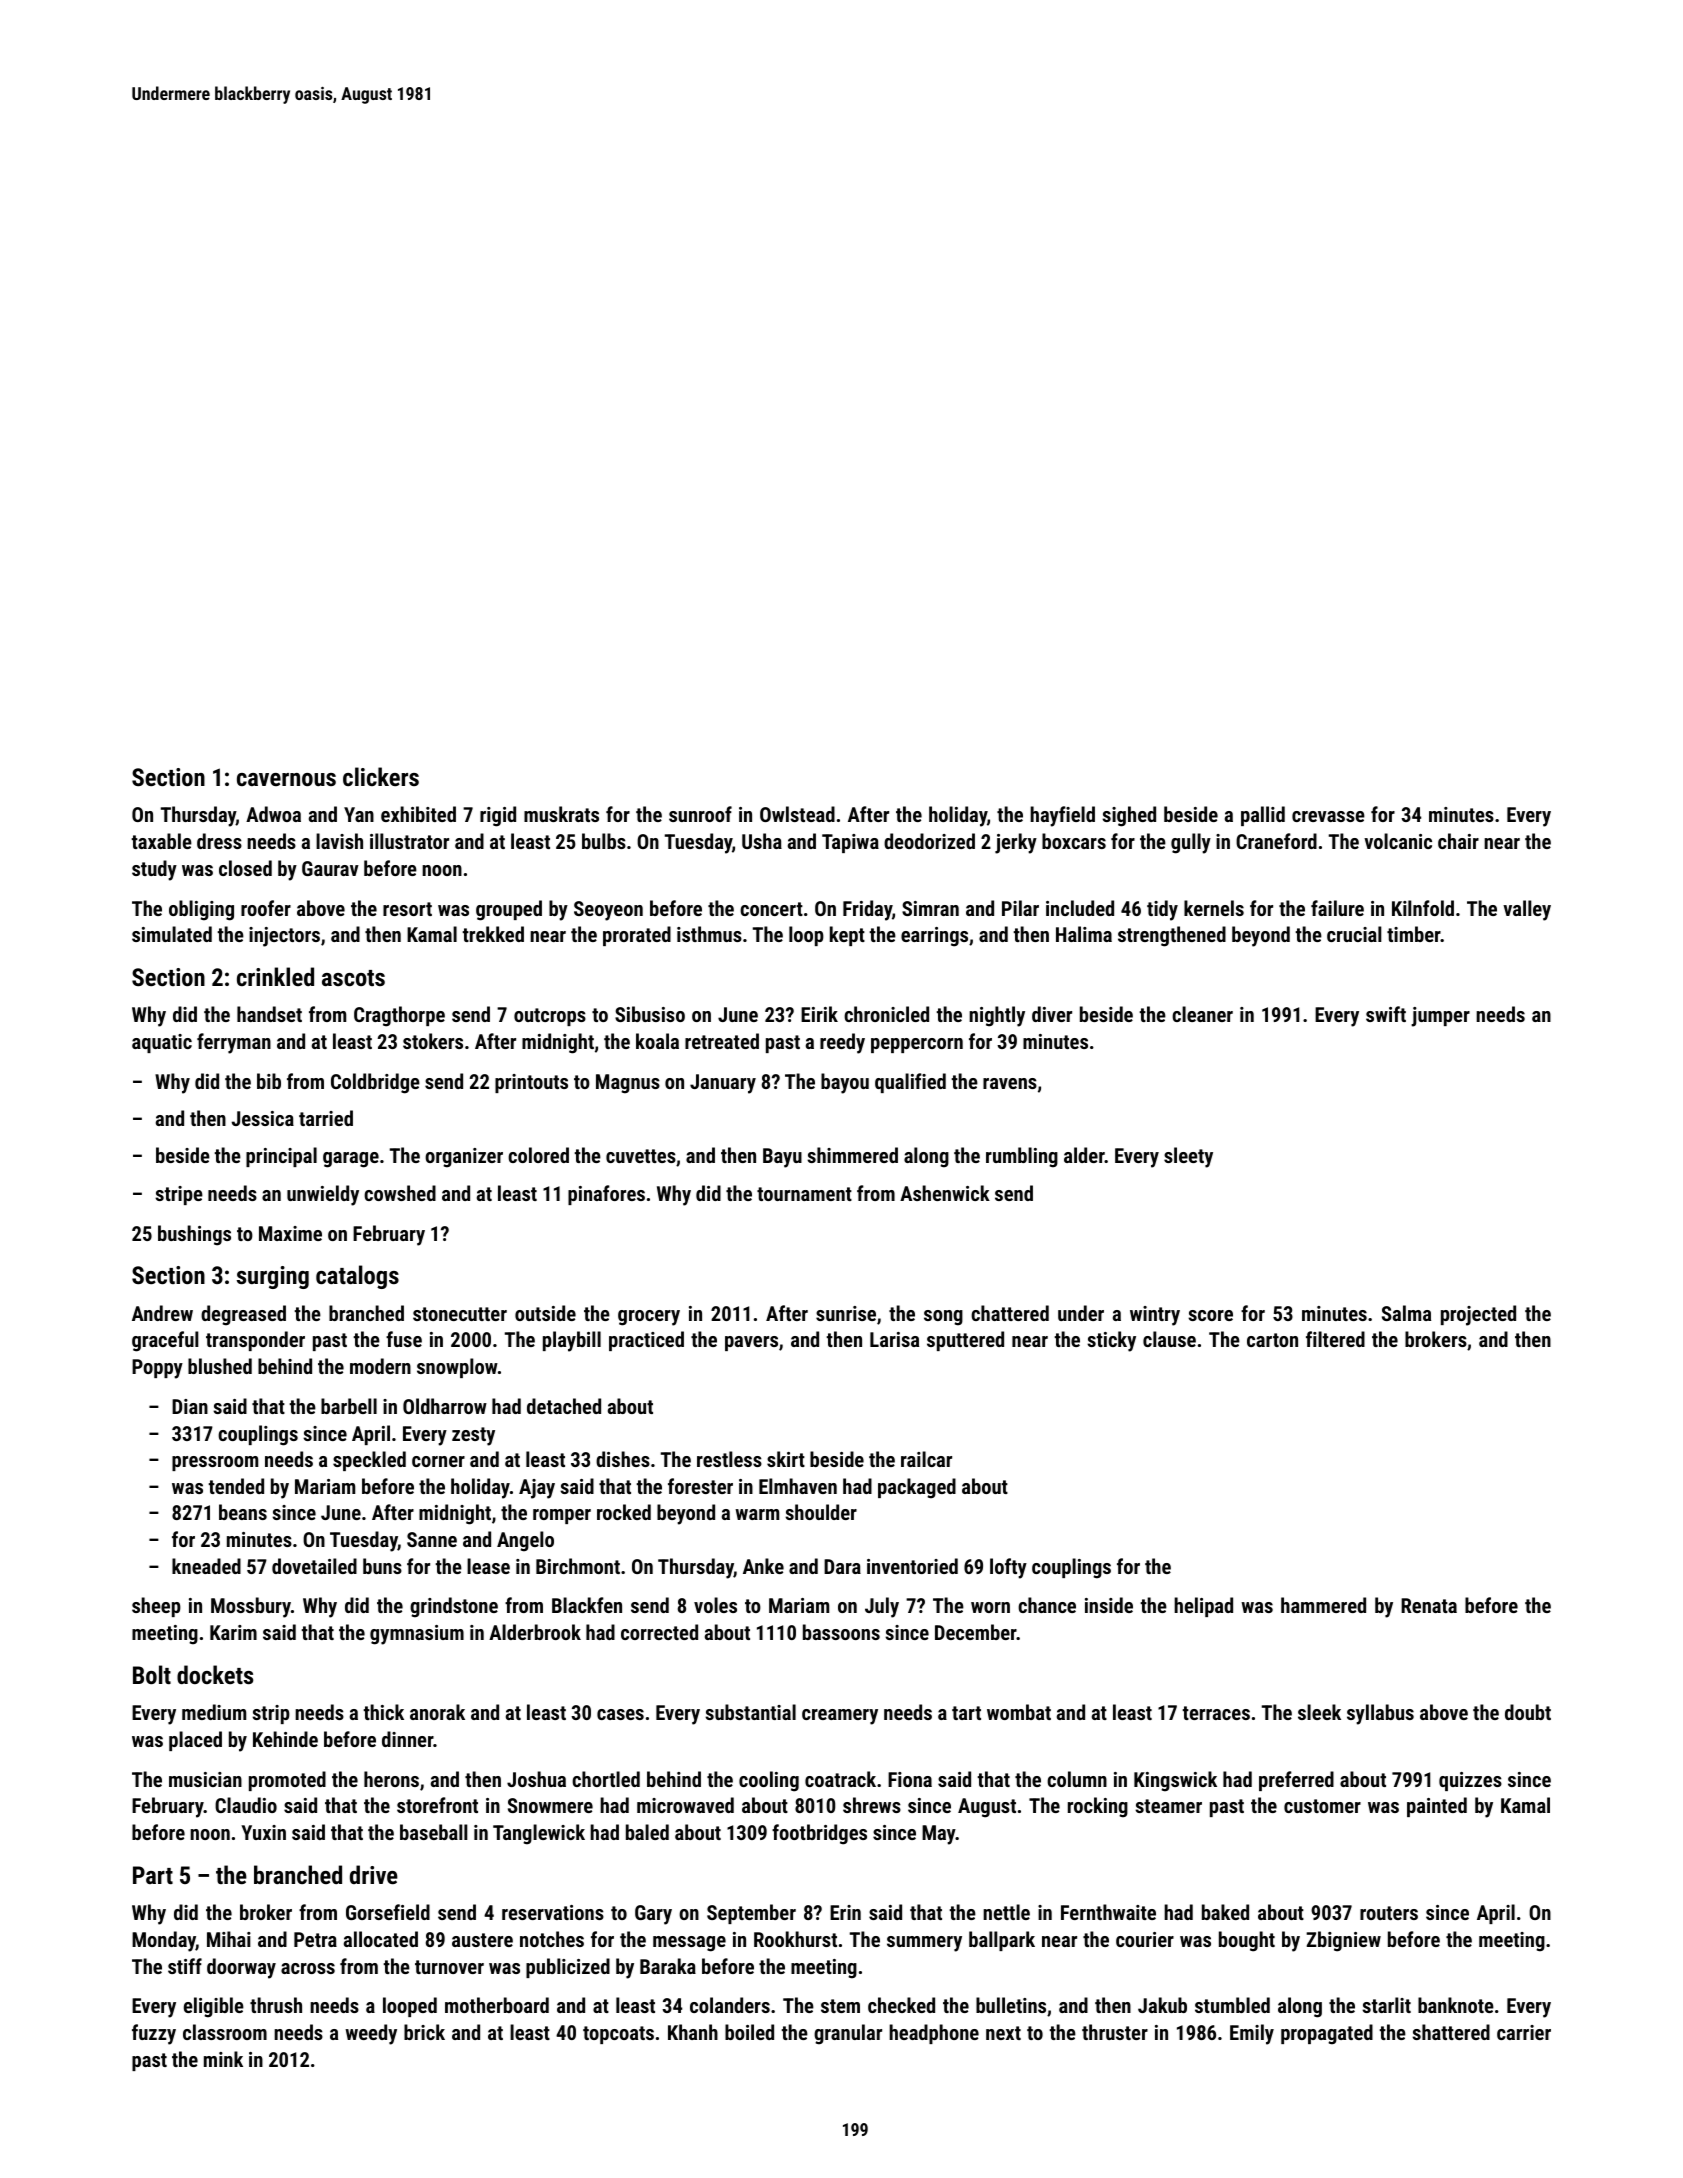 This screenshot has height=2178, width=1683. Describe the element at coordinates (1478, 1315) in the screenshot. I see `projected` at that location.
